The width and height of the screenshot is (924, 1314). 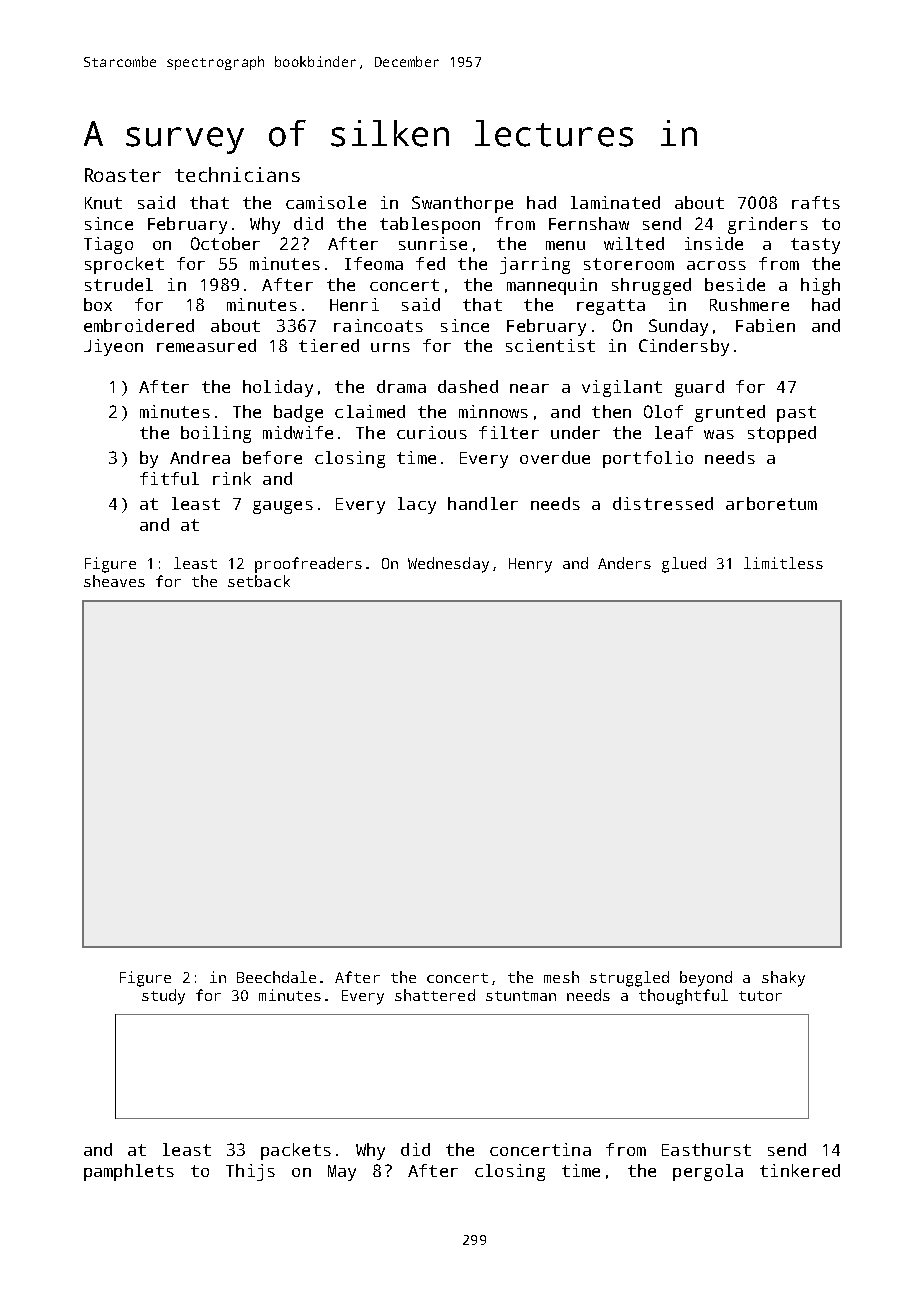 I want to click on Swanthorpe, so click(x=462, y=204).
